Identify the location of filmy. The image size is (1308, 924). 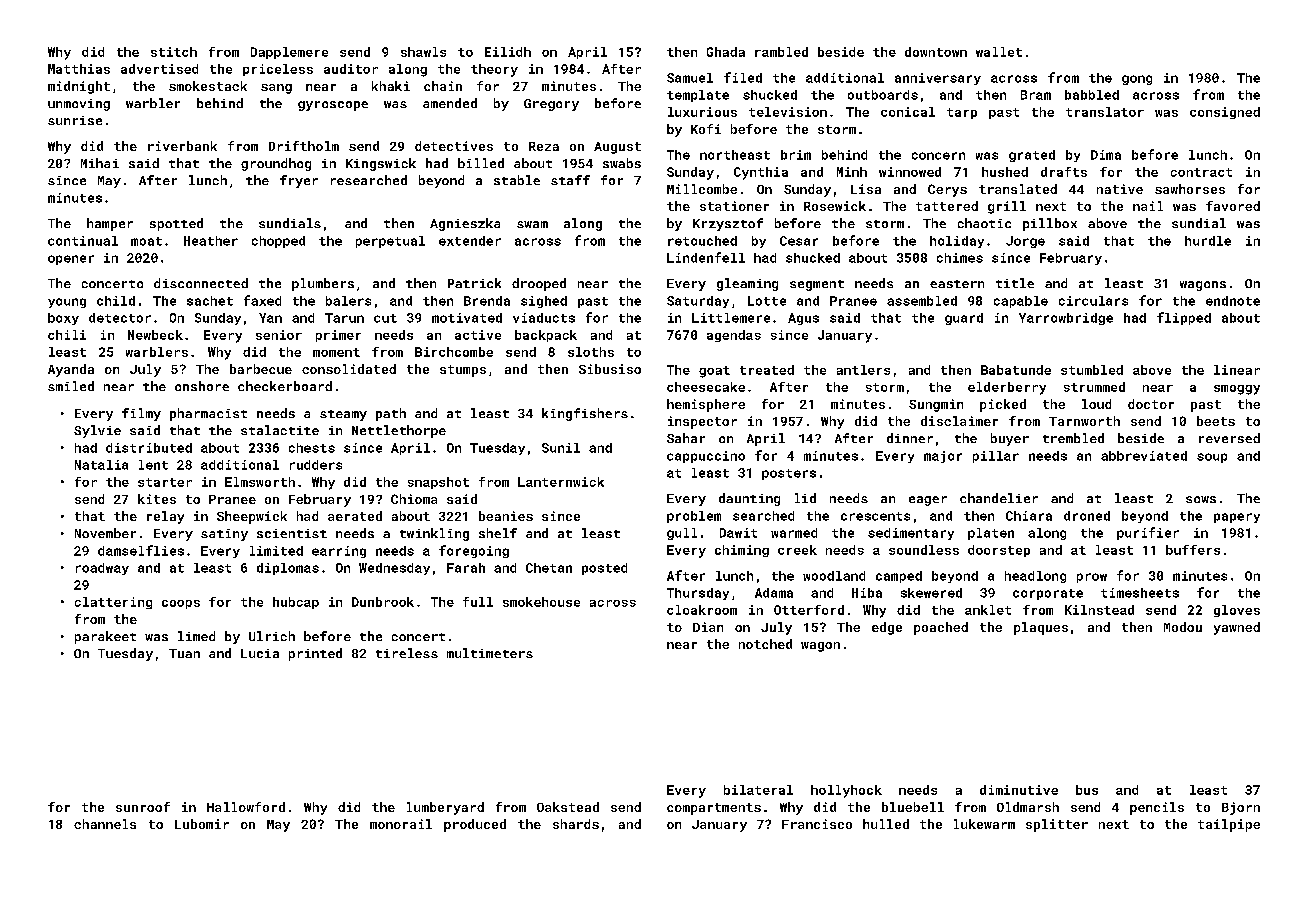
(141, 414).
